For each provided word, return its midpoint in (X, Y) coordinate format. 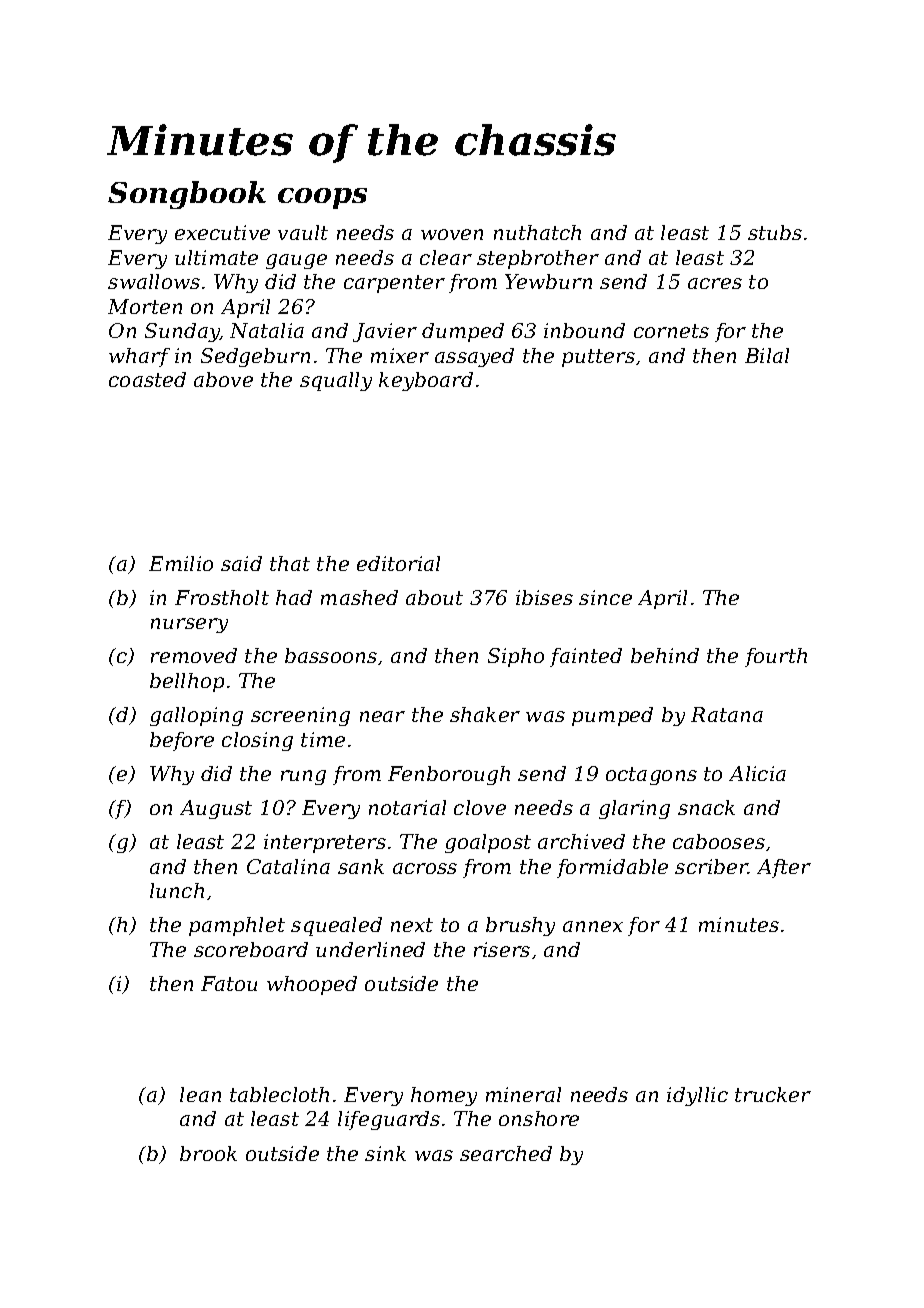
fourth (776, 657)
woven (452, 234)
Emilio (181, 563)
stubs (775, 232)
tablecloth (279, 1094)
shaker (485, 714)
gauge (296, 261)
